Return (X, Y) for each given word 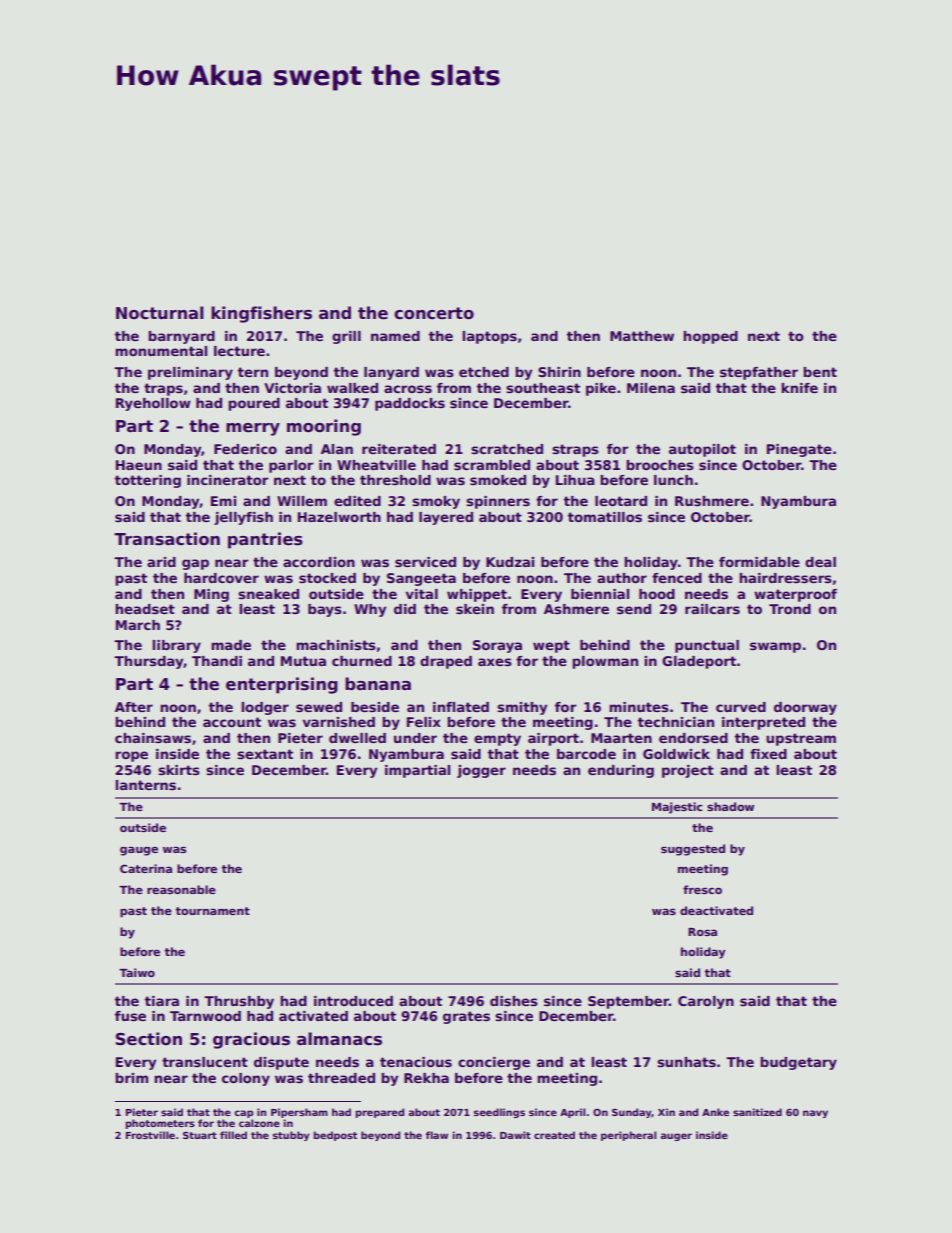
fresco (702, 889)
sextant (265, 754)
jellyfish (243, 518)
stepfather (759, 373)
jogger (481, 771)
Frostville (150, 1135)
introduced (353, 1001)
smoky (436, 502)
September (628, 1002)
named (395, 336)
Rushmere (712, 501)
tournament (213, 911)
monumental (161, 351)
